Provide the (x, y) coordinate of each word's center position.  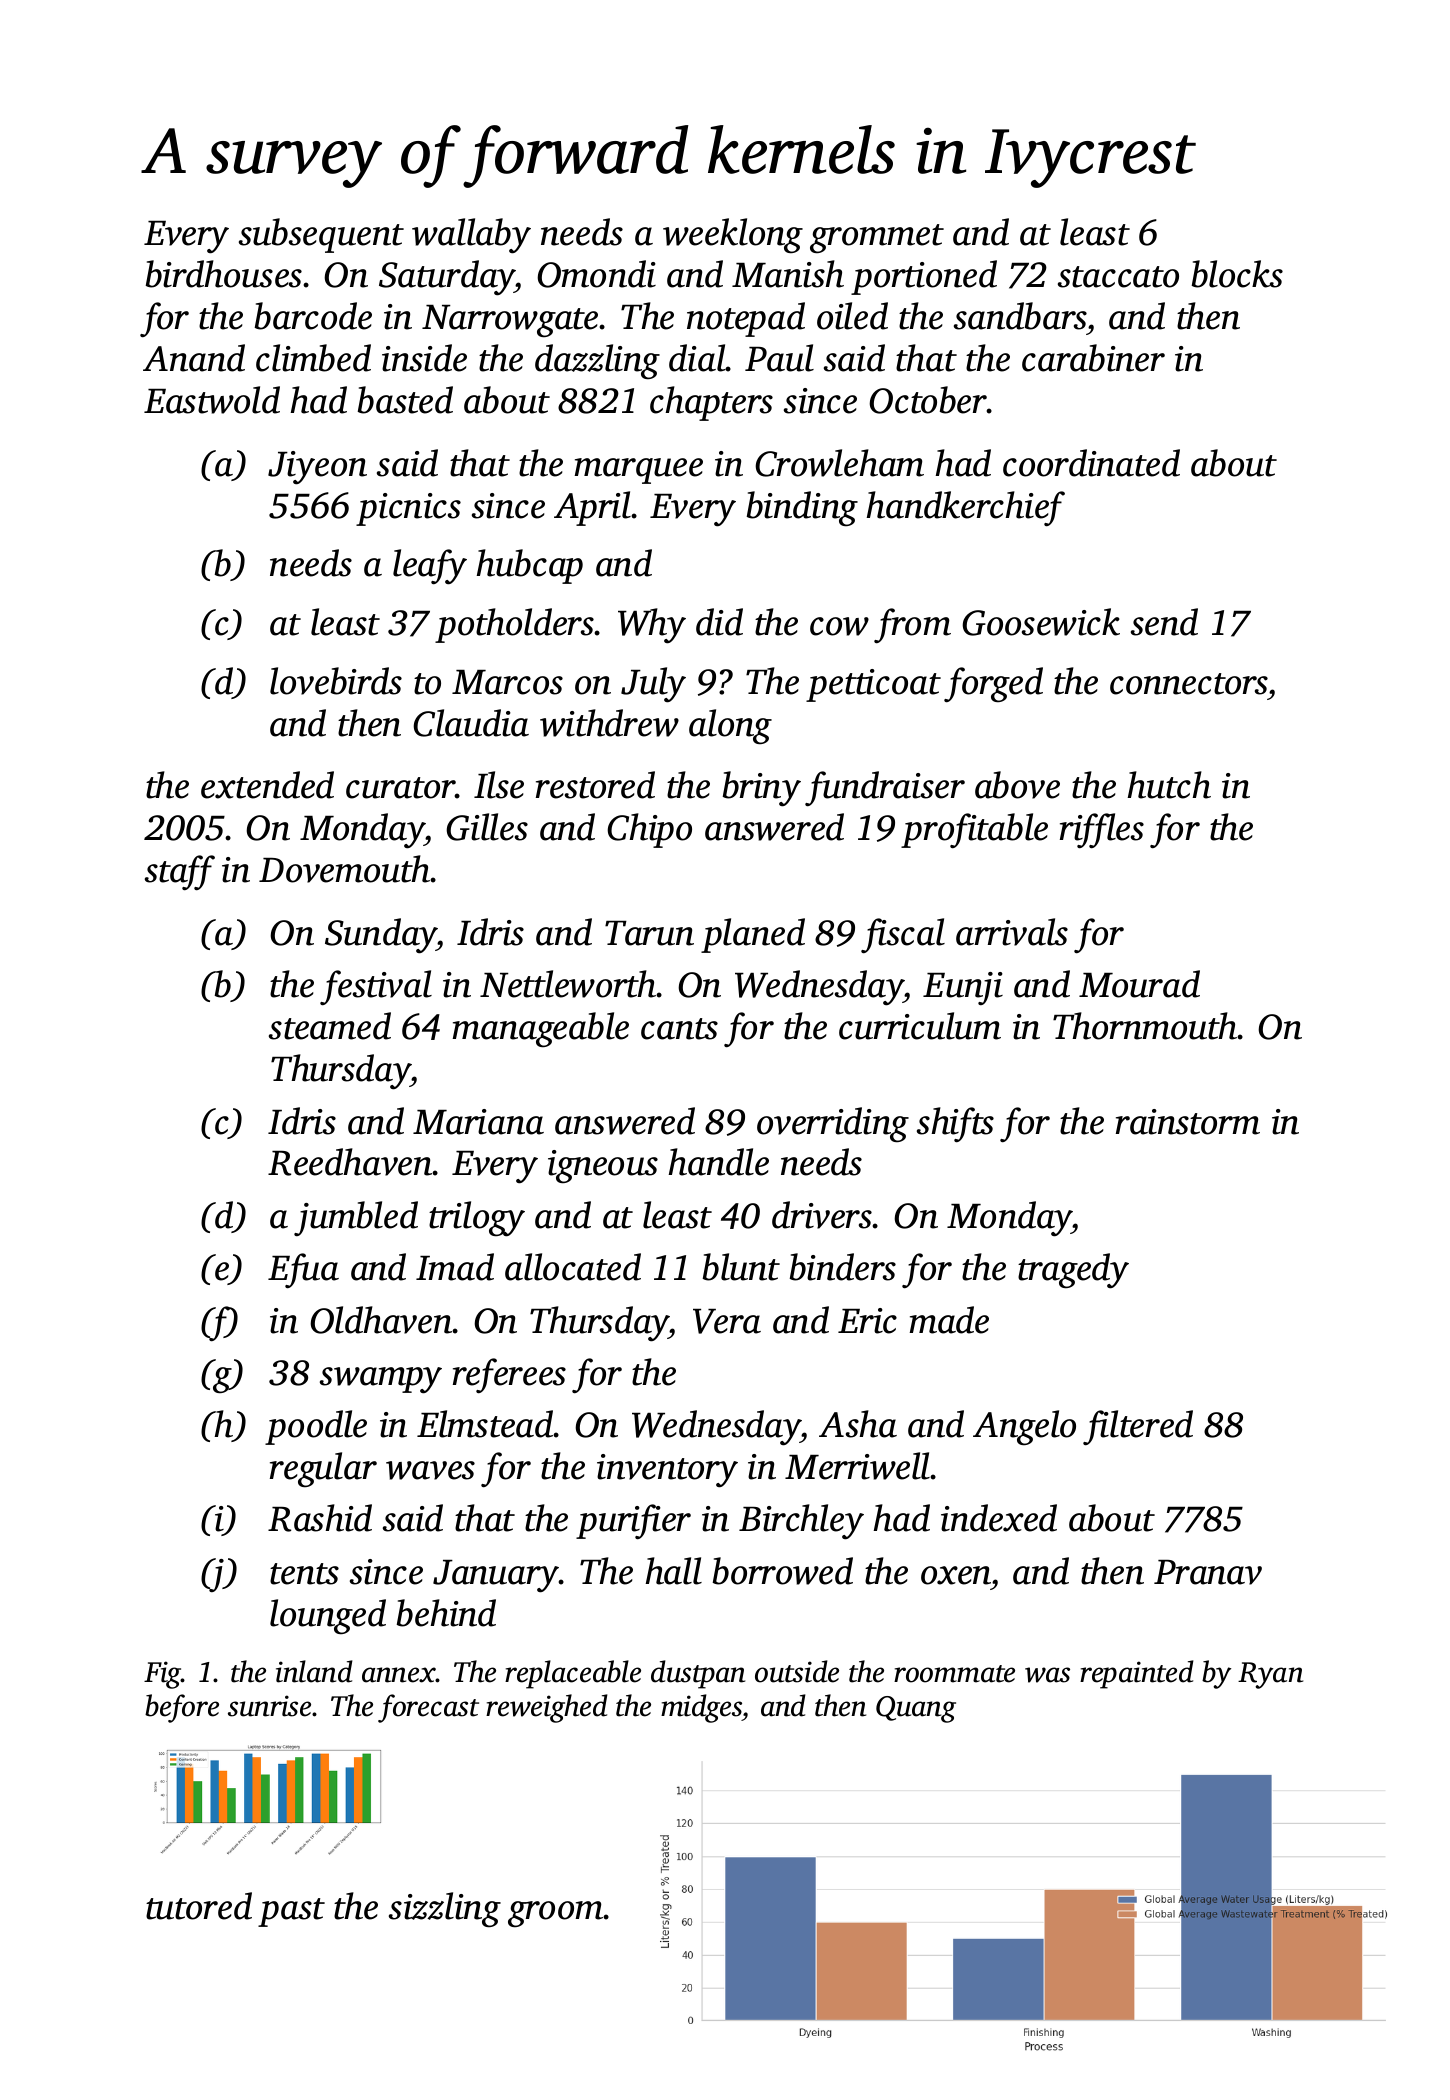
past (291, 1912)
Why (652, 626)
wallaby (471, 236)
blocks (1237, 274)
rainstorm (1188, 1122)
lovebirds (336, 681)
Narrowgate (510, 321)
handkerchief (966, 508)
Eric (867, 1321)
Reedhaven (350, 1162)
